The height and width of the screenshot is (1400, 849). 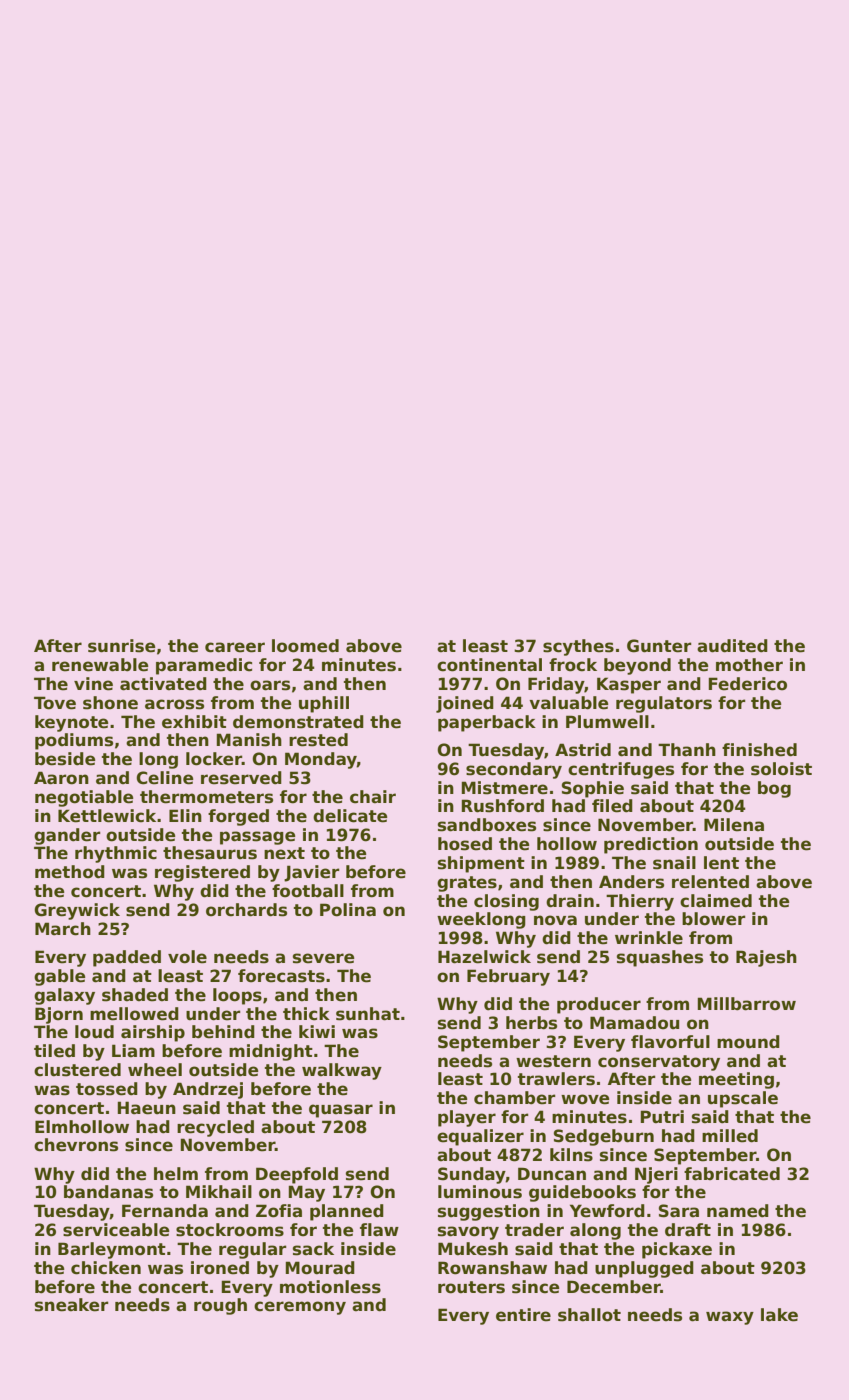 I want to click on soloist, so click(x=781, y=769).
